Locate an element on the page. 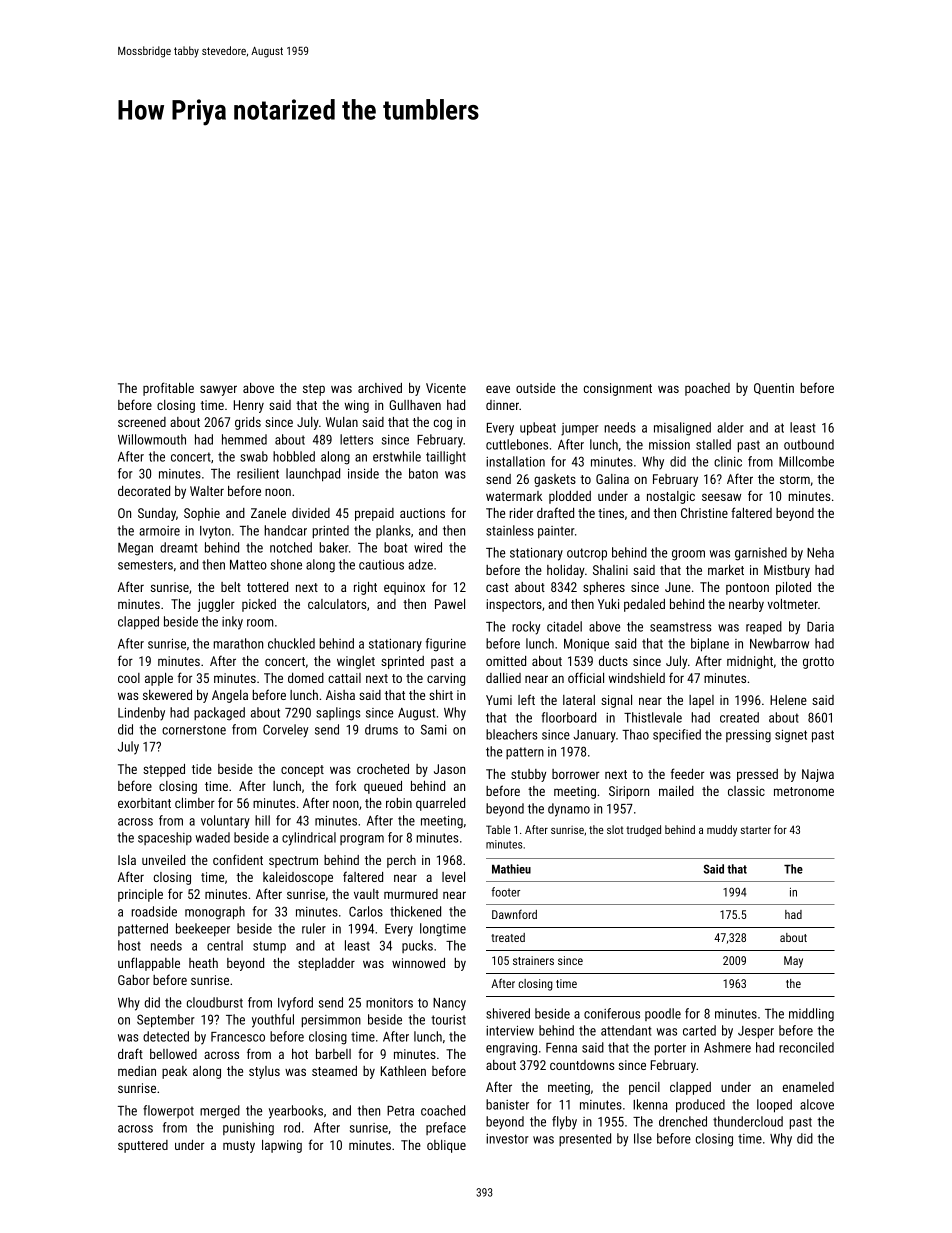 Image resolution: width=952 pixels, height=1233 pixels. persimmon is located at coordinates (331, 1021).
